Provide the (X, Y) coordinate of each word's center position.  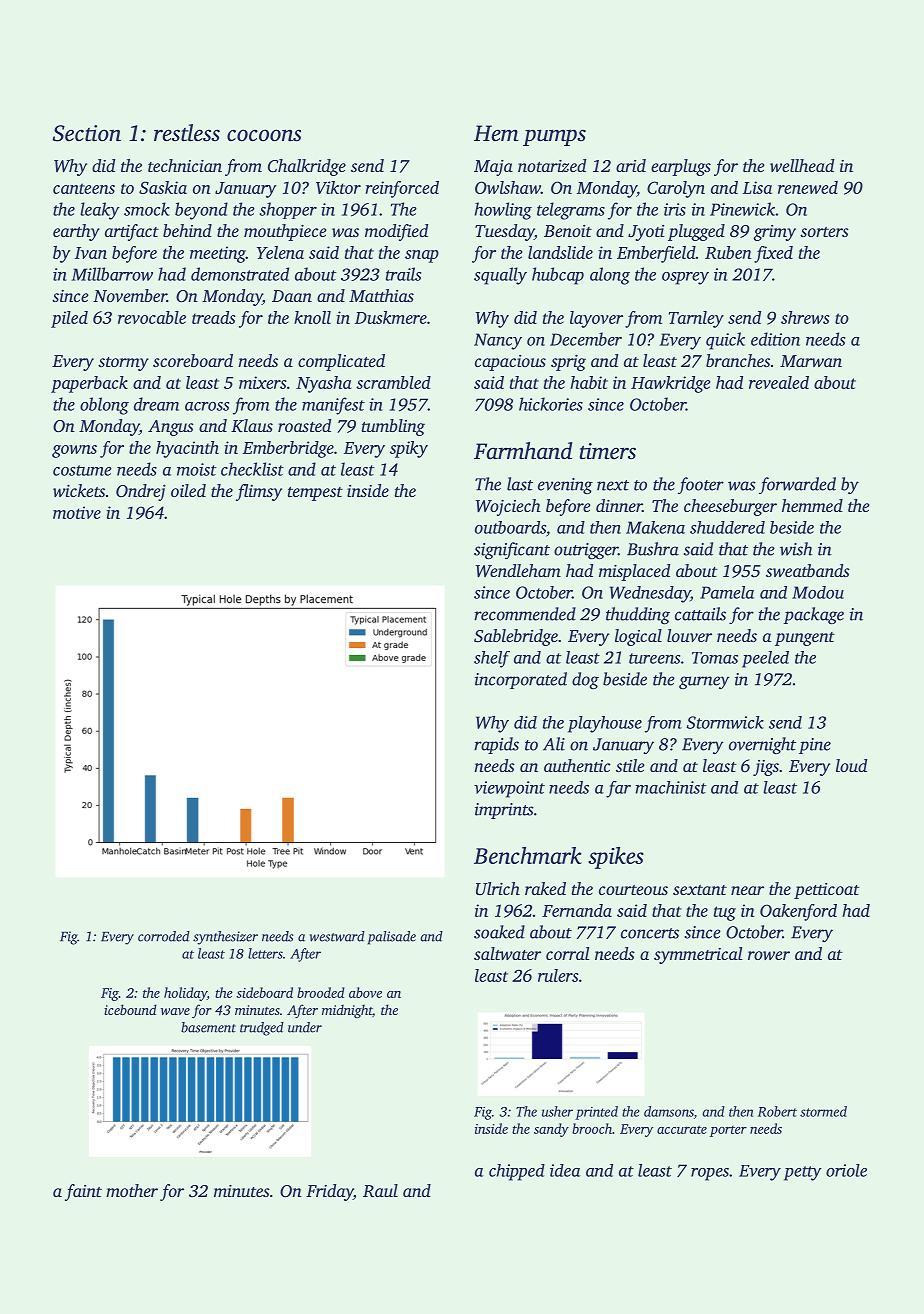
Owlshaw (508, 187)
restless (187, 133)
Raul (380, 1191)
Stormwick (725, 722)
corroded (164, 936)
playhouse (605, 724)
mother (132, 1190)
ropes (710, 1174)
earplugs (681, 167)
